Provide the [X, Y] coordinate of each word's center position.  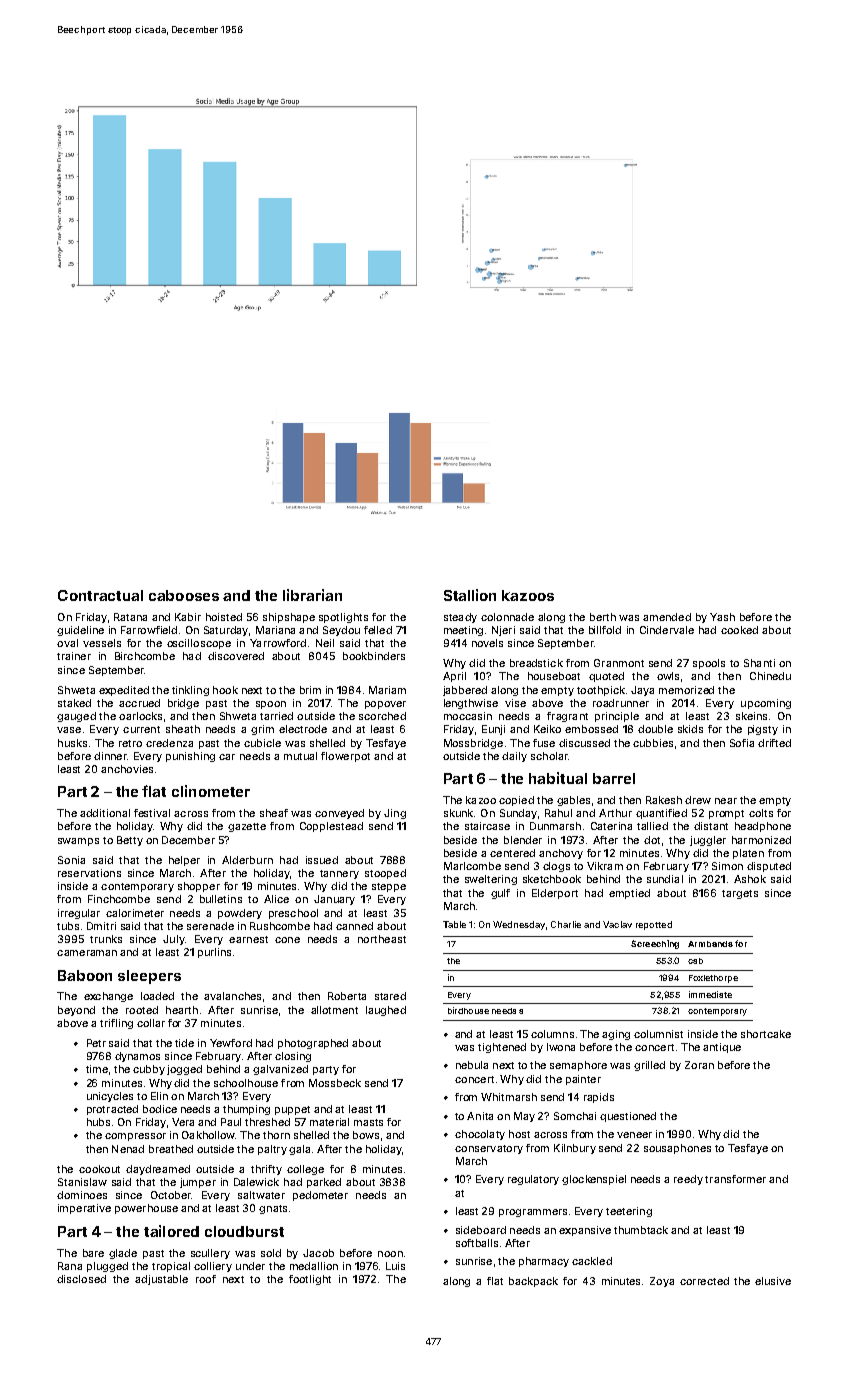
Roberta [347, 996]
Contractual [100, 595]
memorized [686, 690]
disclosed [81, 1279]
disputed [769, 867]
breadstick [536, 663]
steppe [389, 887]
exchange [108, 997]
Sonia [71, 860]
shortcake [766, 1034]
